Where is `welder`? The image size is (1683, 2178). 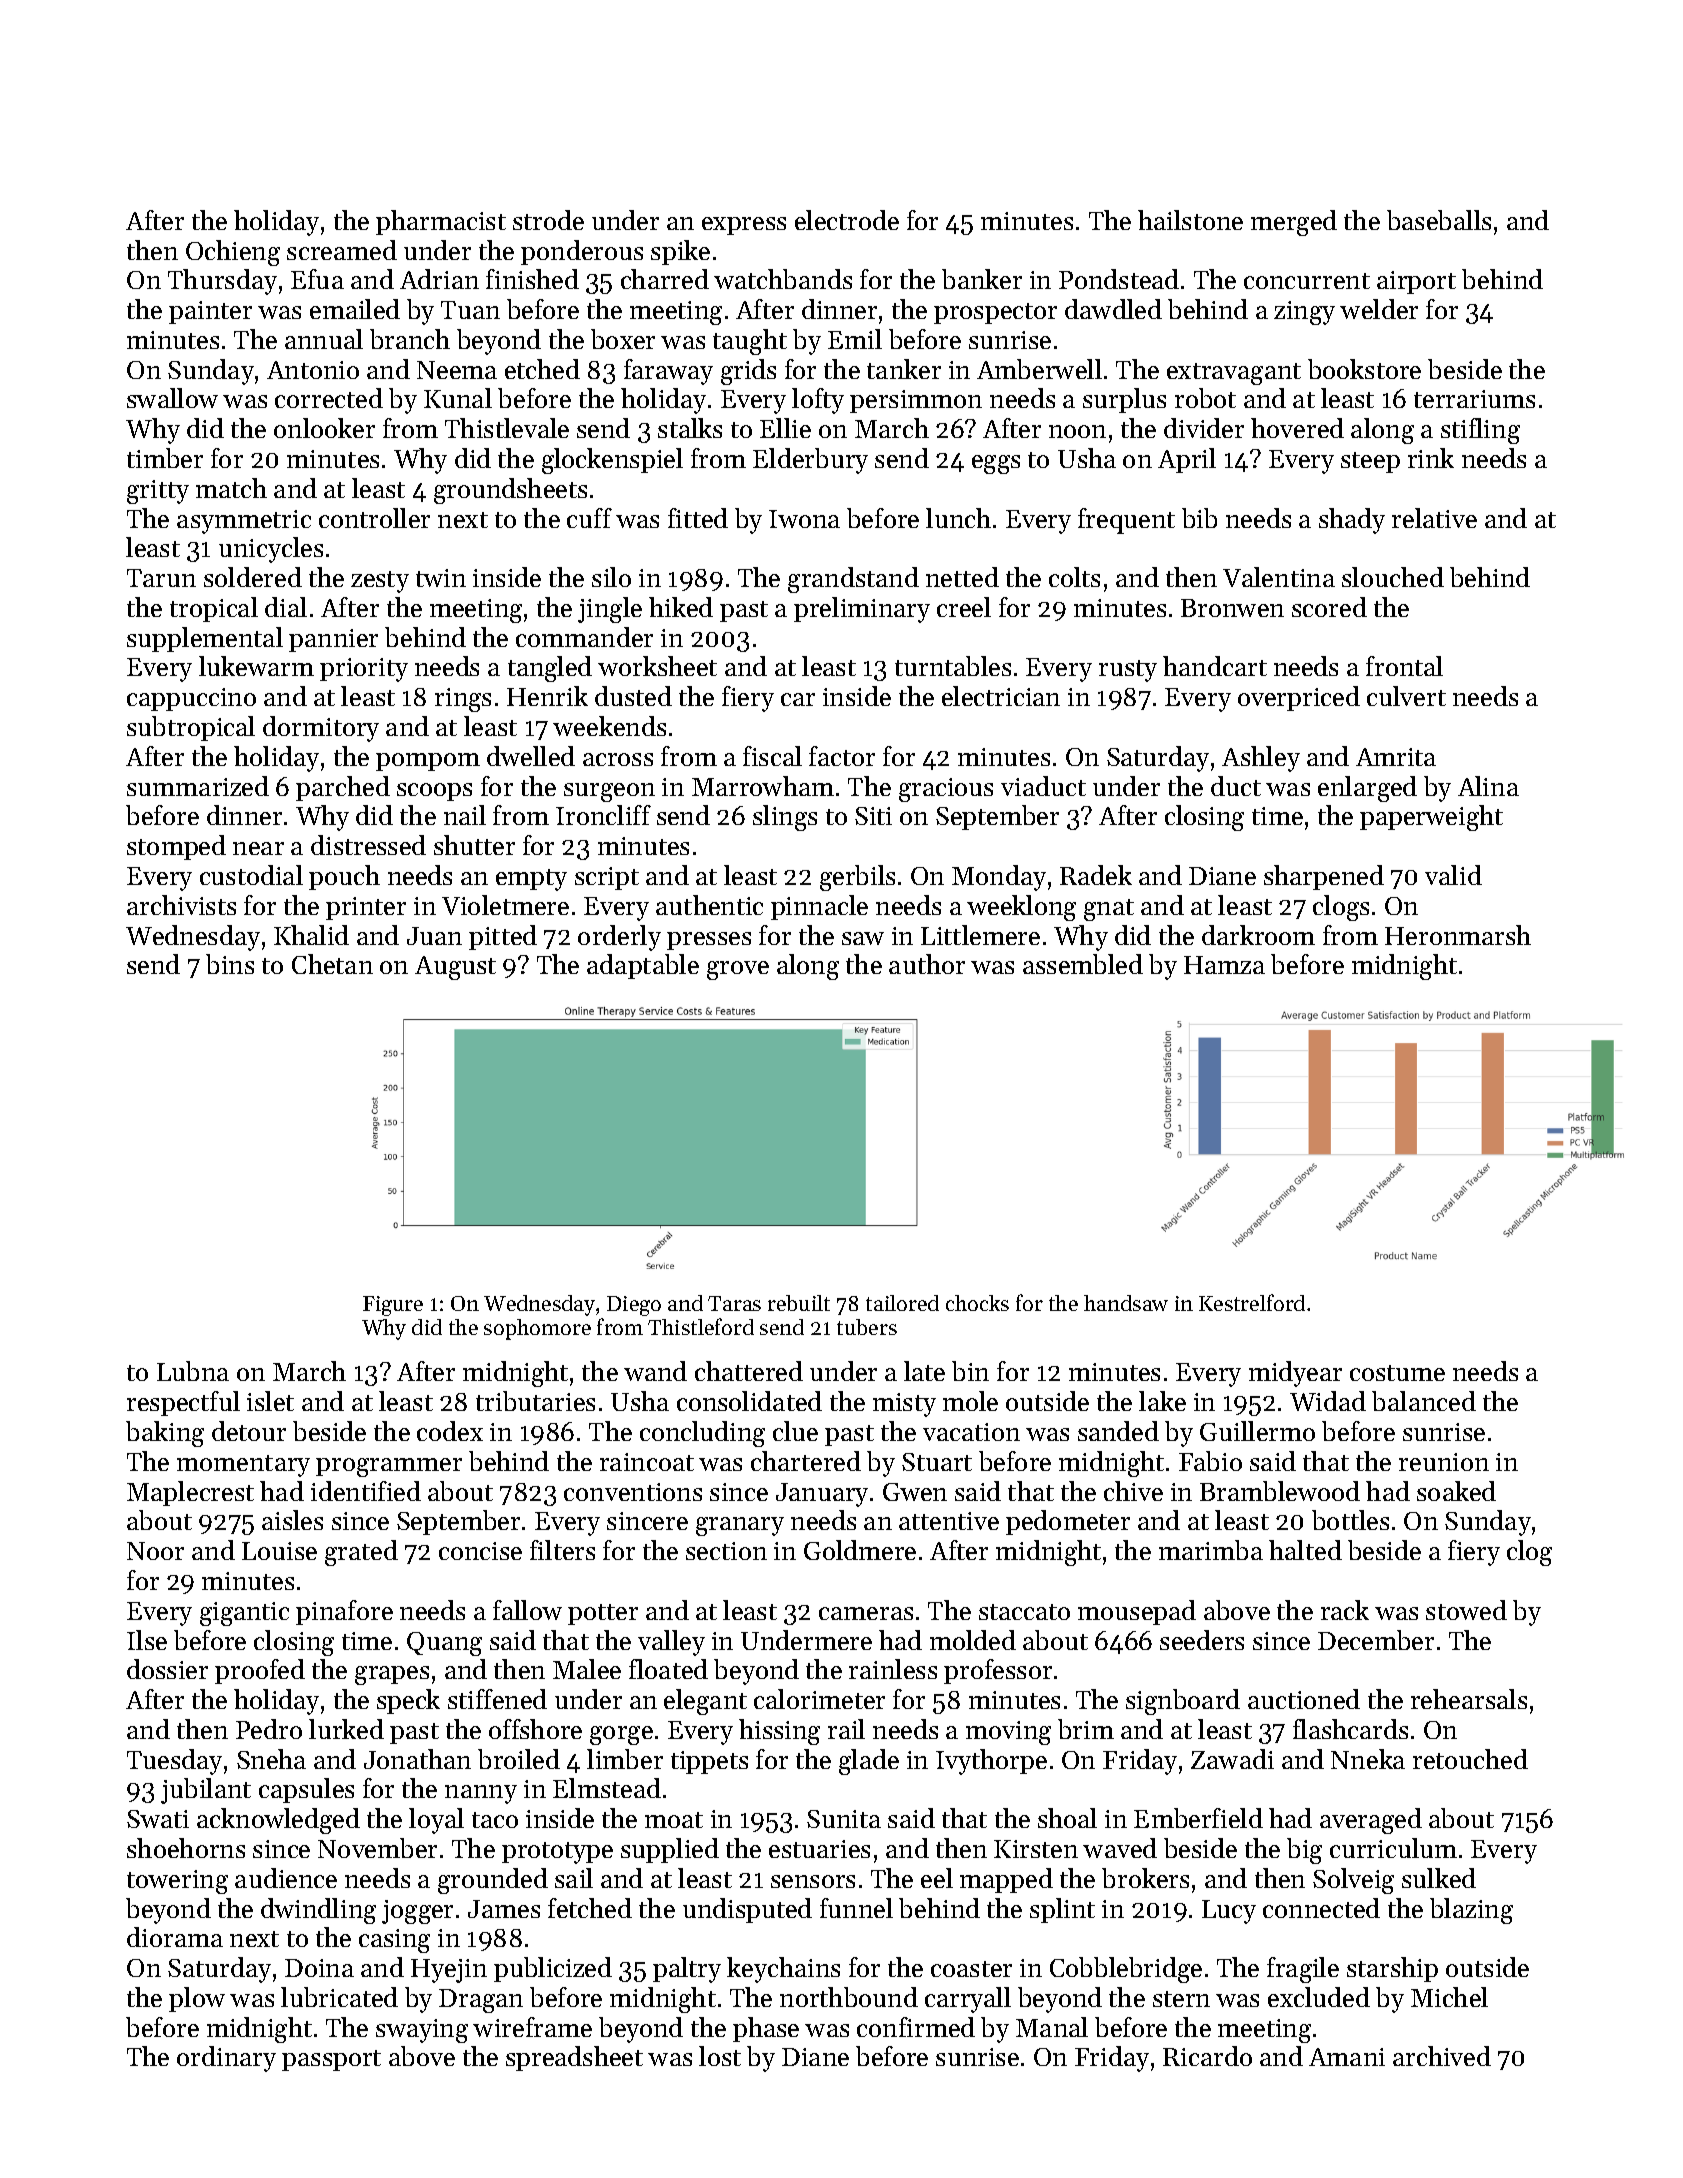
welder is located at coordinates (1379, 309).
